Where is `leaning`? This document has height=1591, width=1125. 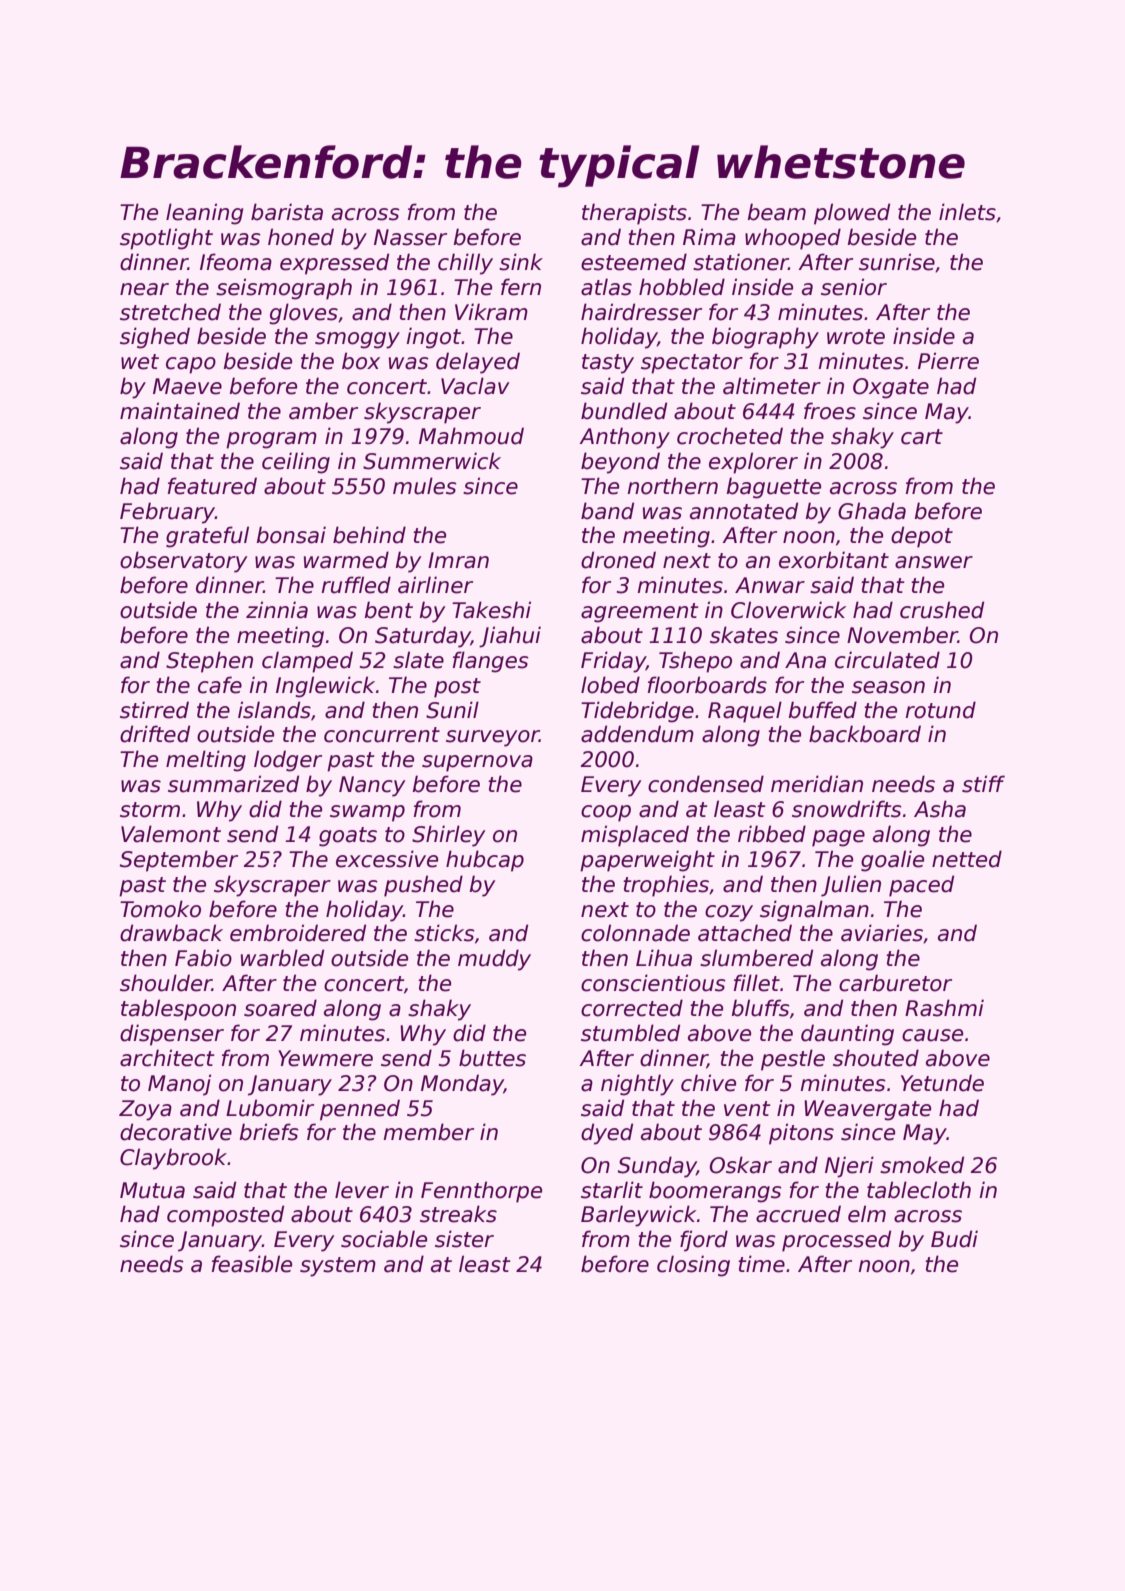 leaning is located at coordinates (204, 214).
